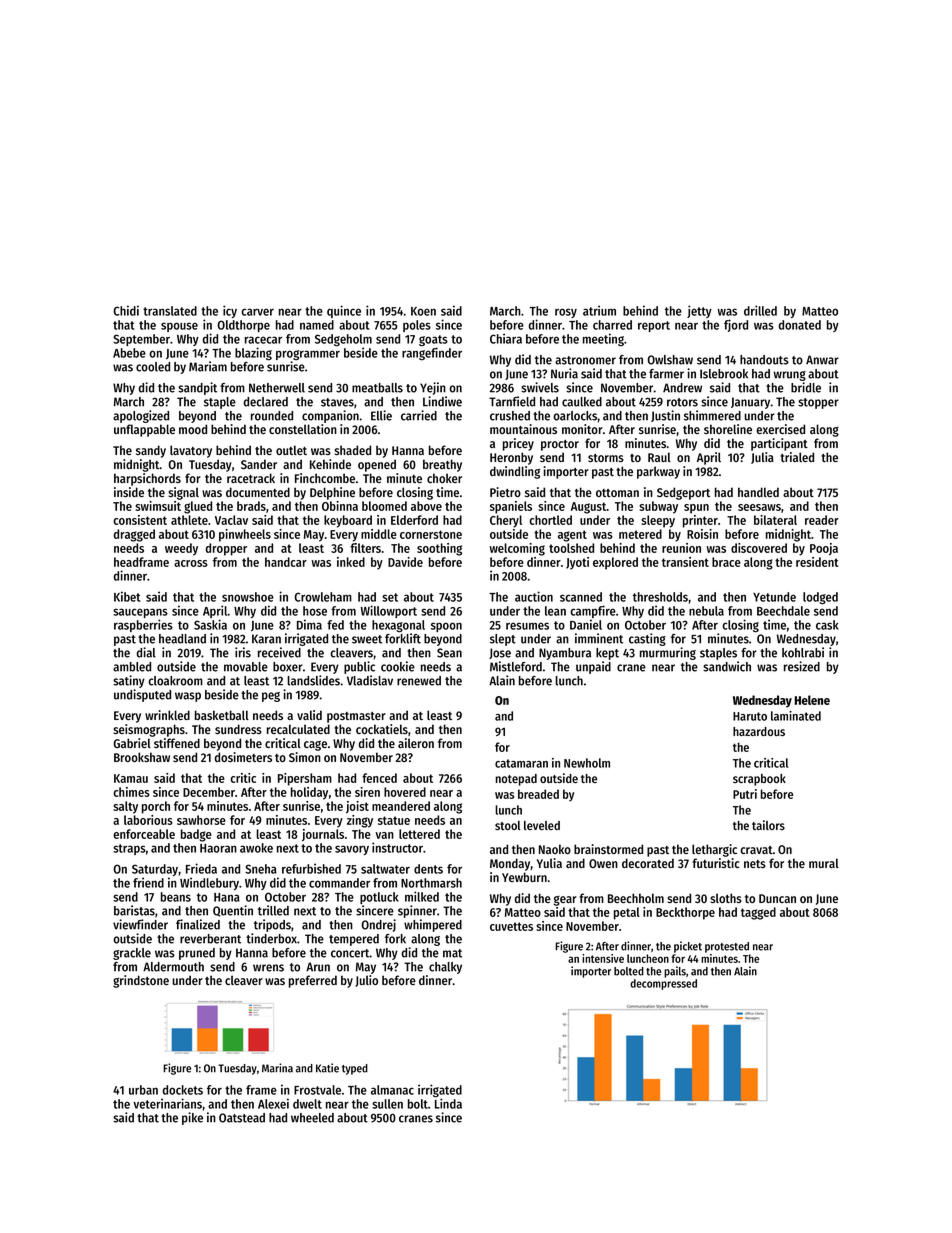  I want to click on Saskia, so click(210, 624).
